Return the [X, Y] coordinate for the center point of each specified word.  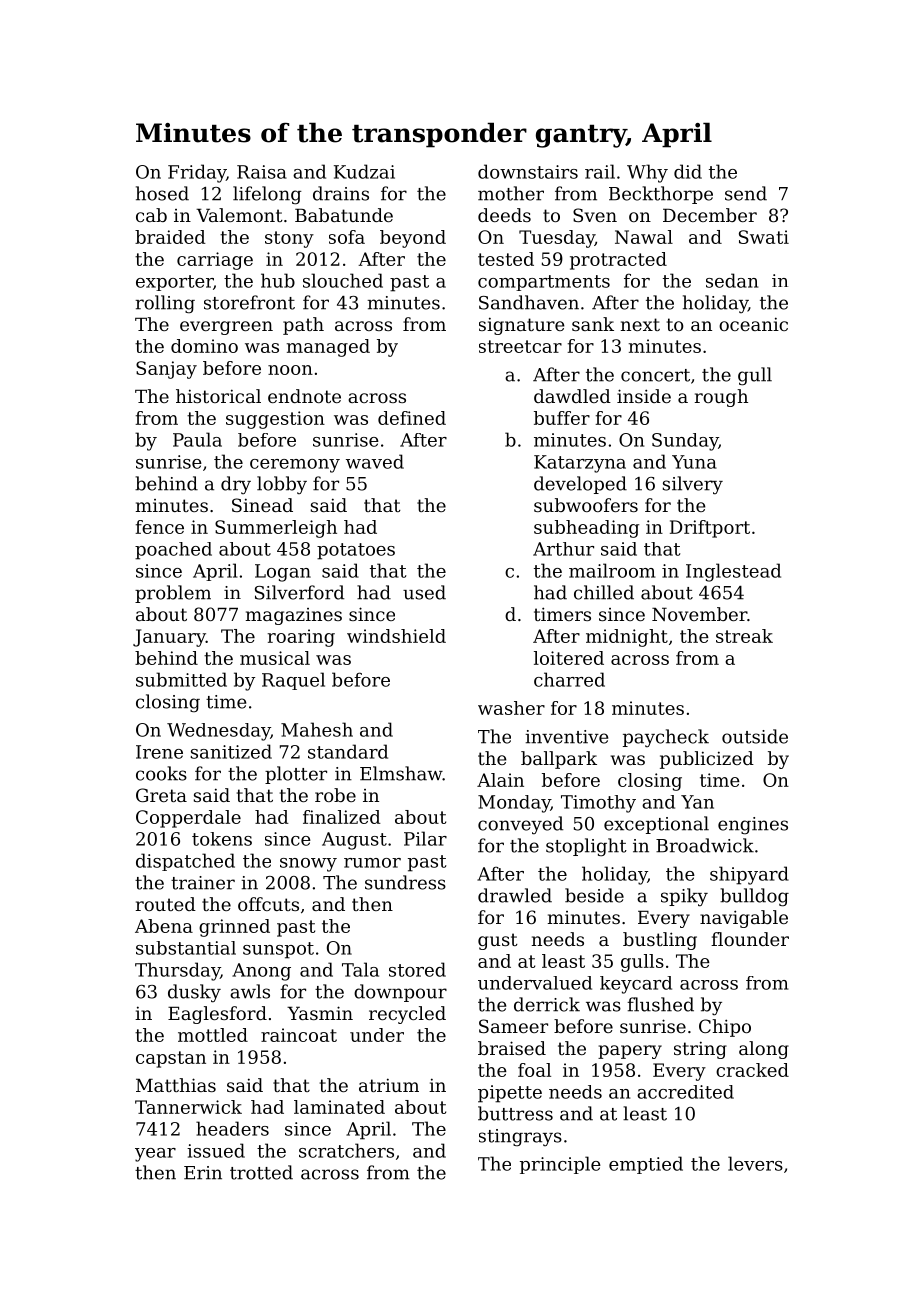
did [688, 171]
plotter [296, 775]
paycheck [666, 738]
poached [173, 551]
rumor [372, 863]
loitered [569, 658]
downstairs [528, 171]
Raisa [262, 172]
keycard [636, 985]
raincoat [299, 1035]
